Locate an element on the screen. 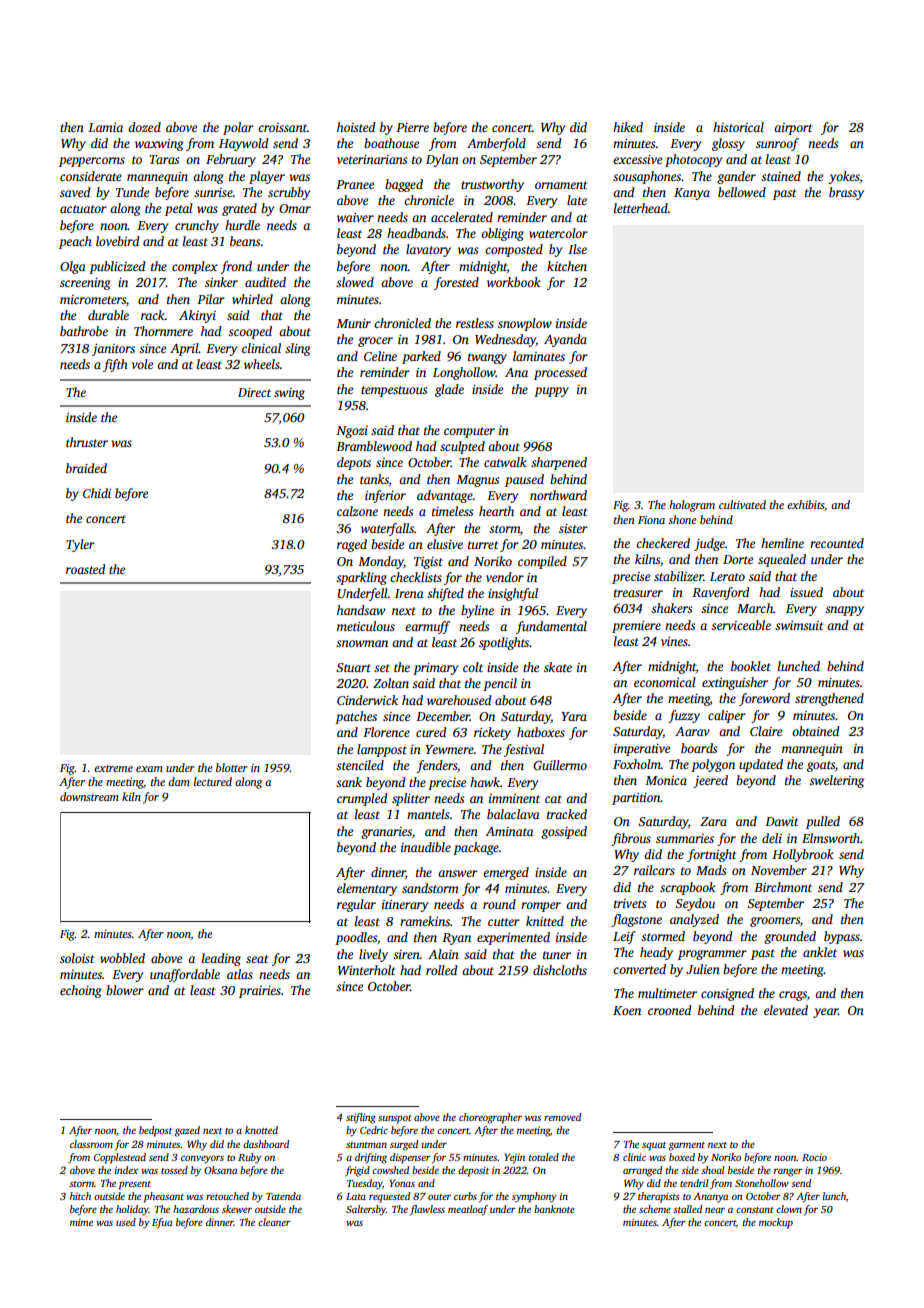 Image resolution: width=924 pixels, height=1308 pixels. downstream is located at coordinates (89, 796).
